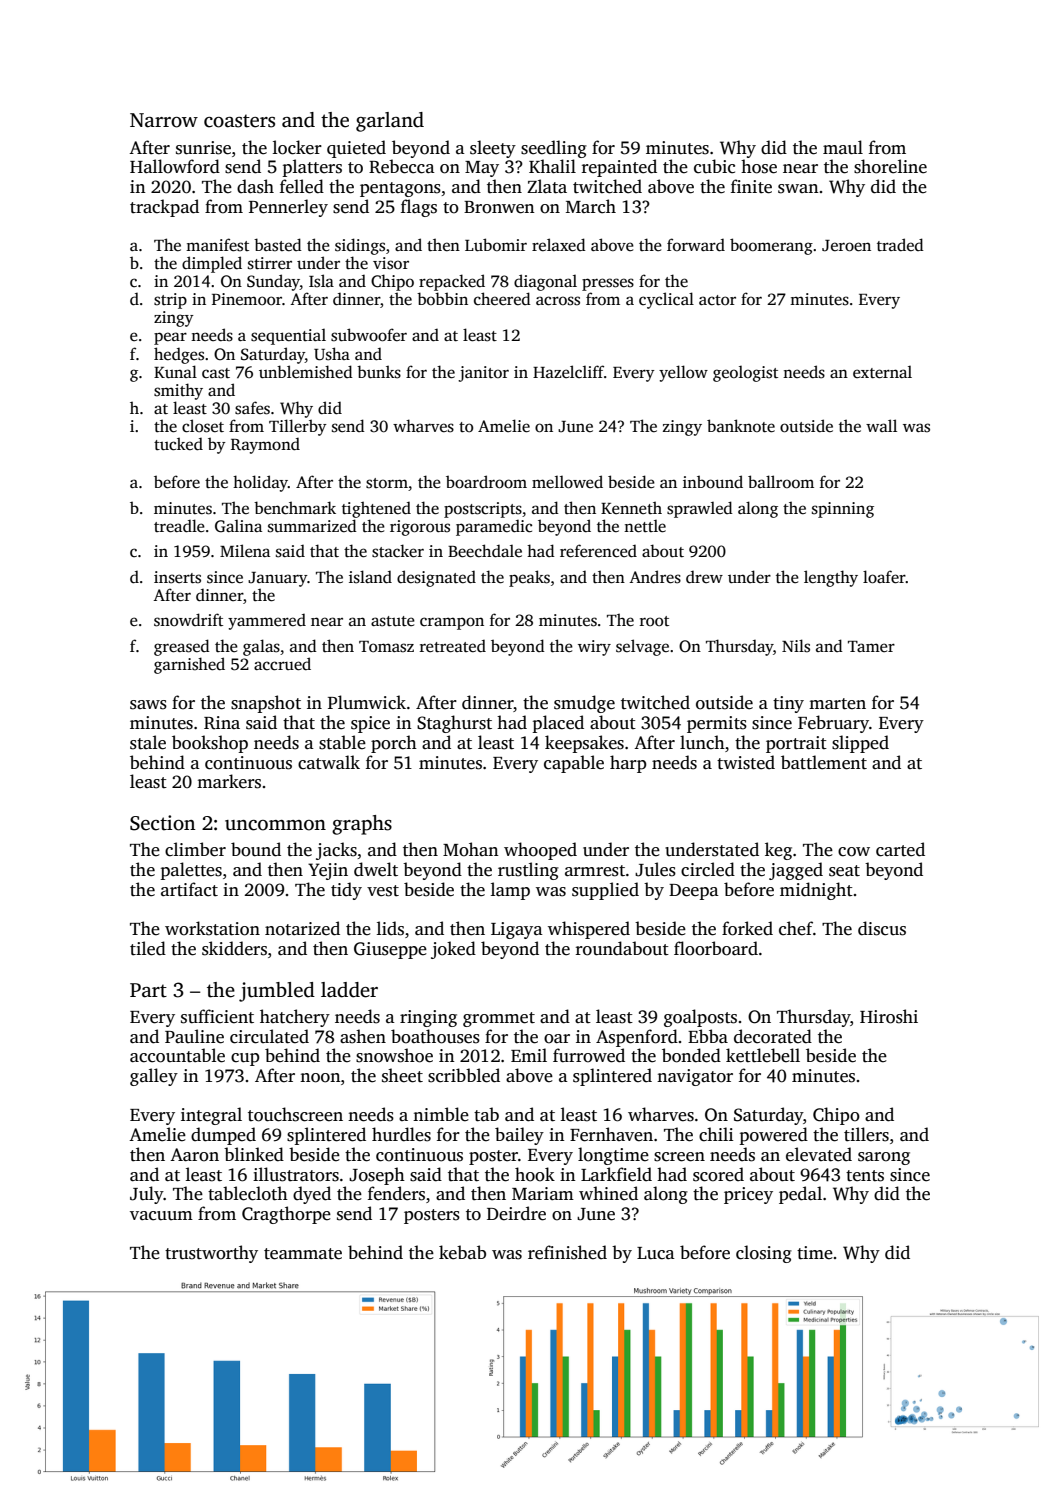 This screenshot has width=1062, height=1508. Describe the element at coordinates (239, 121) in the screenshot. I see `coasters` at that location.
